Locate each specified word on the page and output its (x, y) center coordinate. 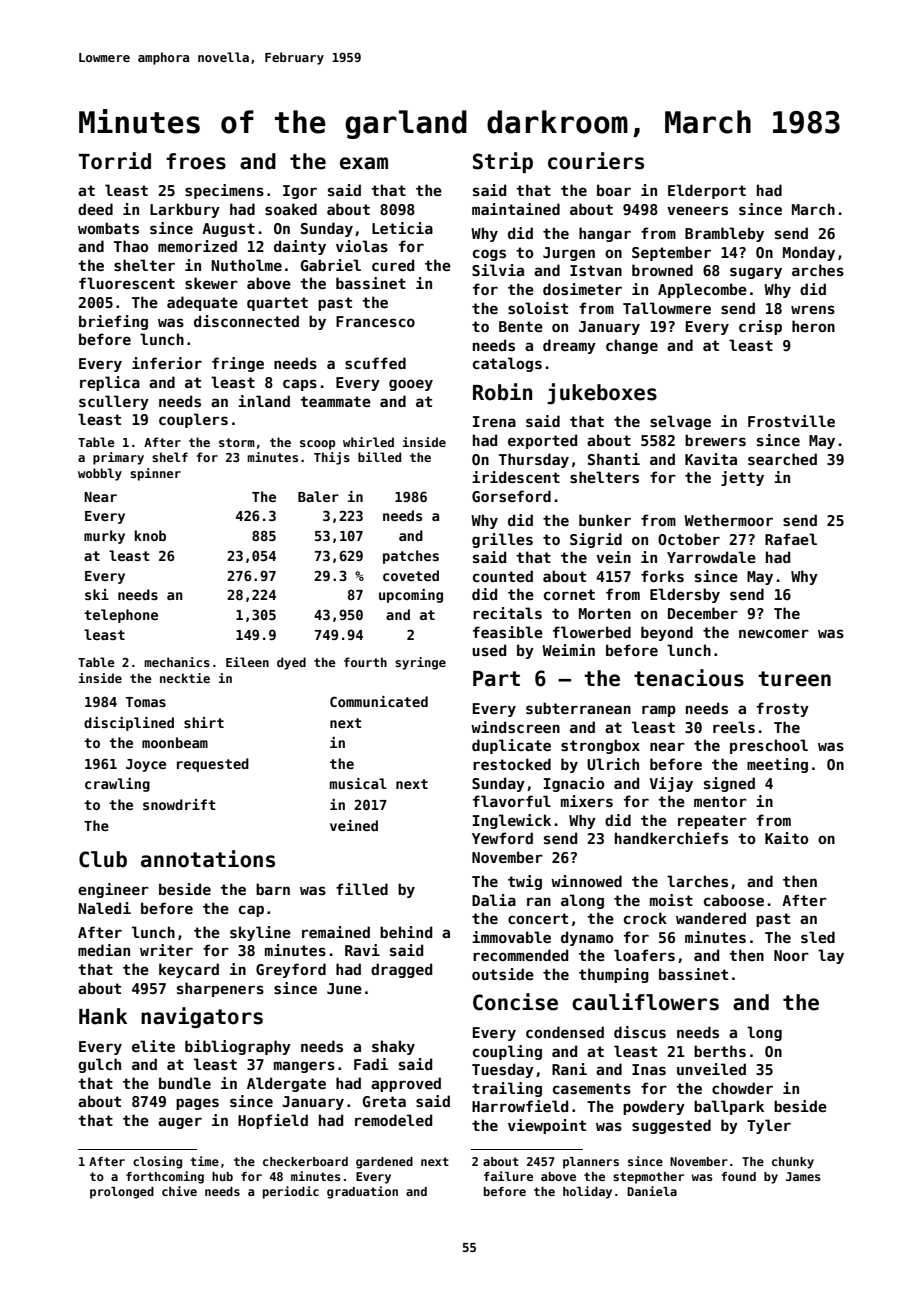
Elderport (707, 191)
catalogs (507, 364)
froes (196, 161)
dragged (401, 970)
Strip (503, 162)
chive (179, 1191)
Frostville (791, 421)
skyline (260, 933)
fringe (238, 364)
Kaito (786, 838)
